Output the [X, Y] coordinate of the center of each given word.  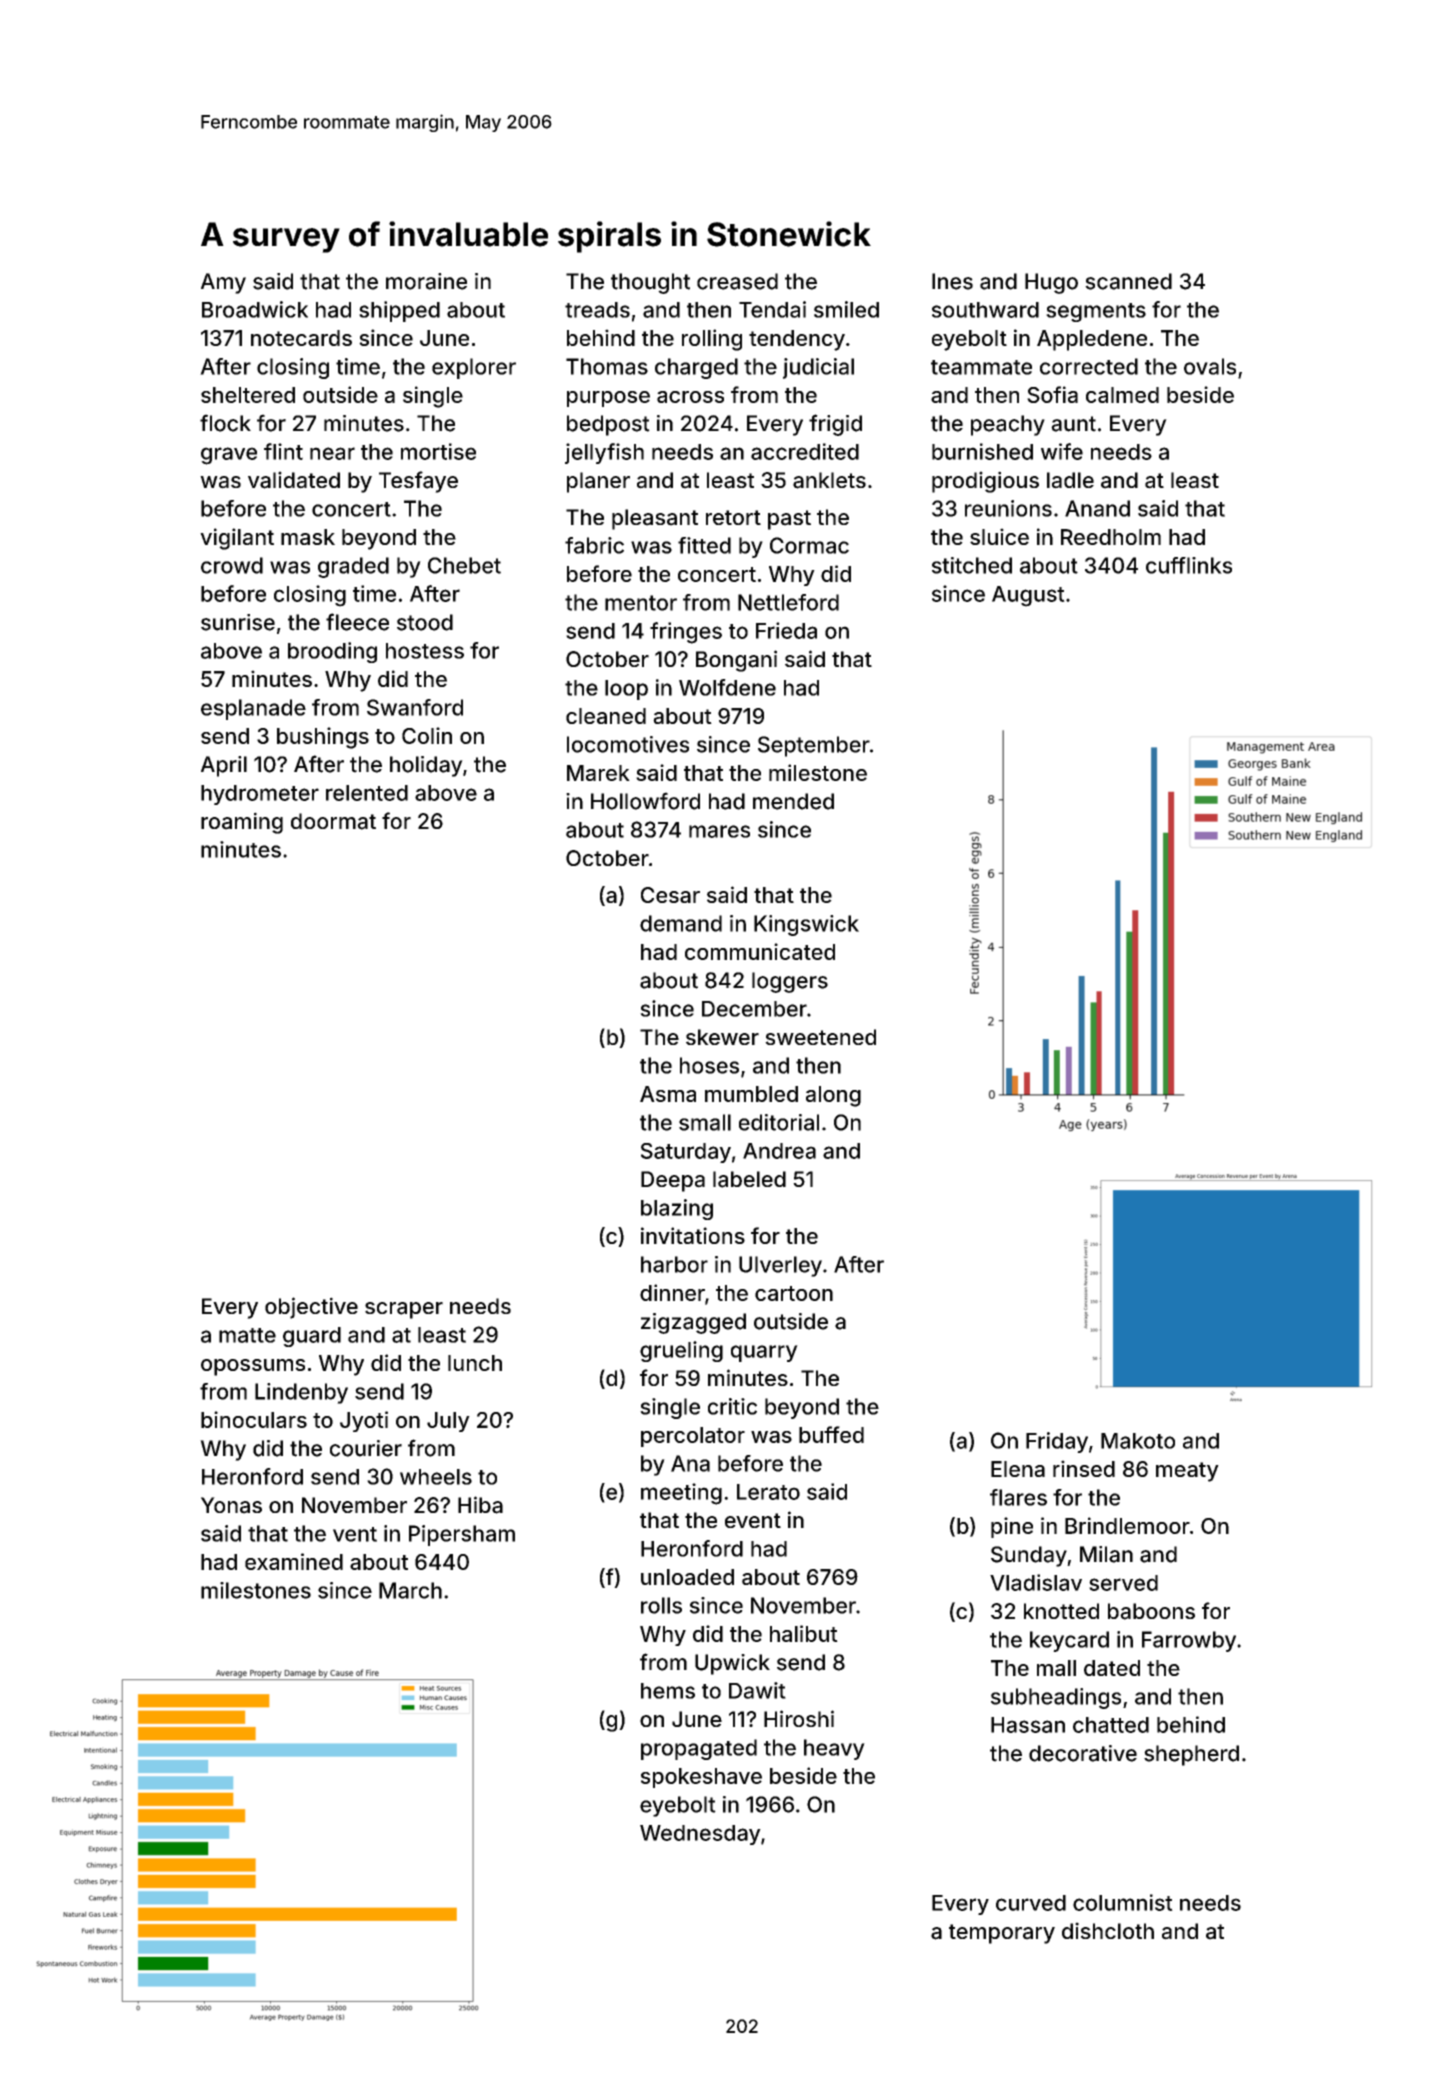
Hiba [480, 1505]
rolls [661, 1605]
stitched [972, 565]
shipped [399, 311]
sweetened [820, 1037]
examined [294, 1561]
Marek [598, 773]
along [833, 1096]
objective [311, 1308]
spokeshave [701, 1778]
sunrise [238, 622]
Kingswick [806, 925]
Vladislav [1036, 1582]
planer [598, 482]
